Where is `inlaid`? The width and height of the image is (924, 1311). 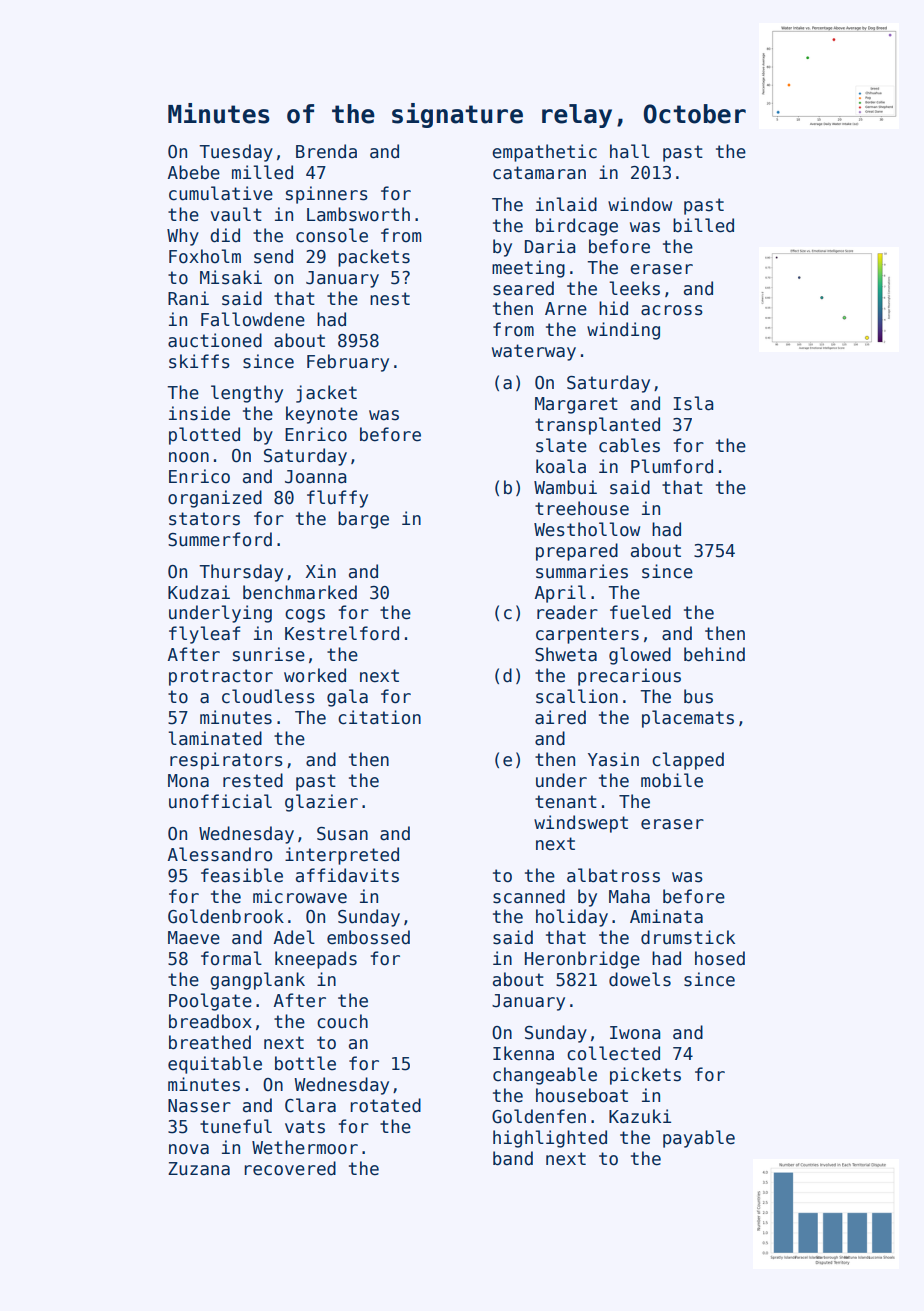
inlaid is located at coordinates (566, 204).
